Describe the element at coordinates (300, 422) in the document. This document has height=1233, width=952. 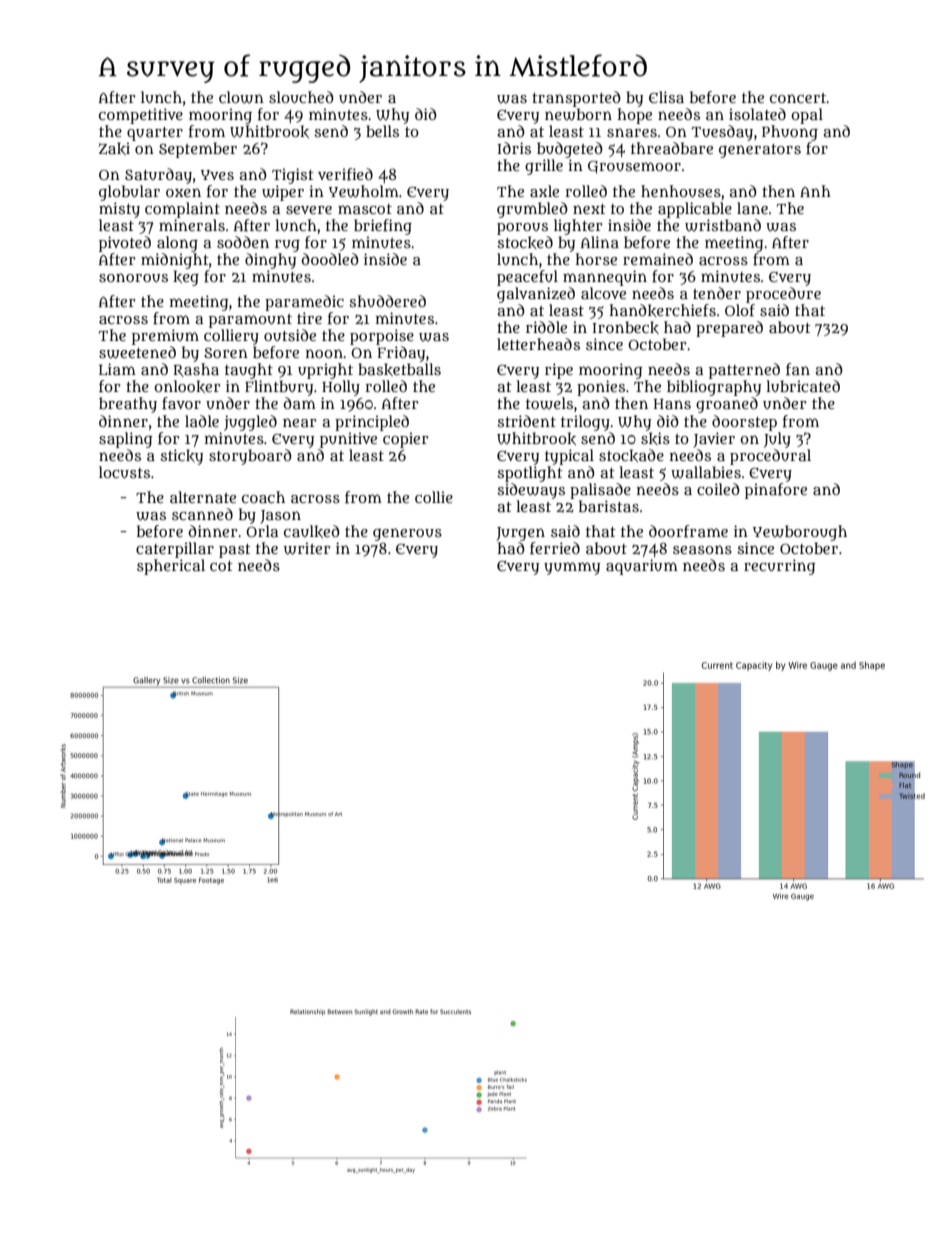
I see `near` at that location.
